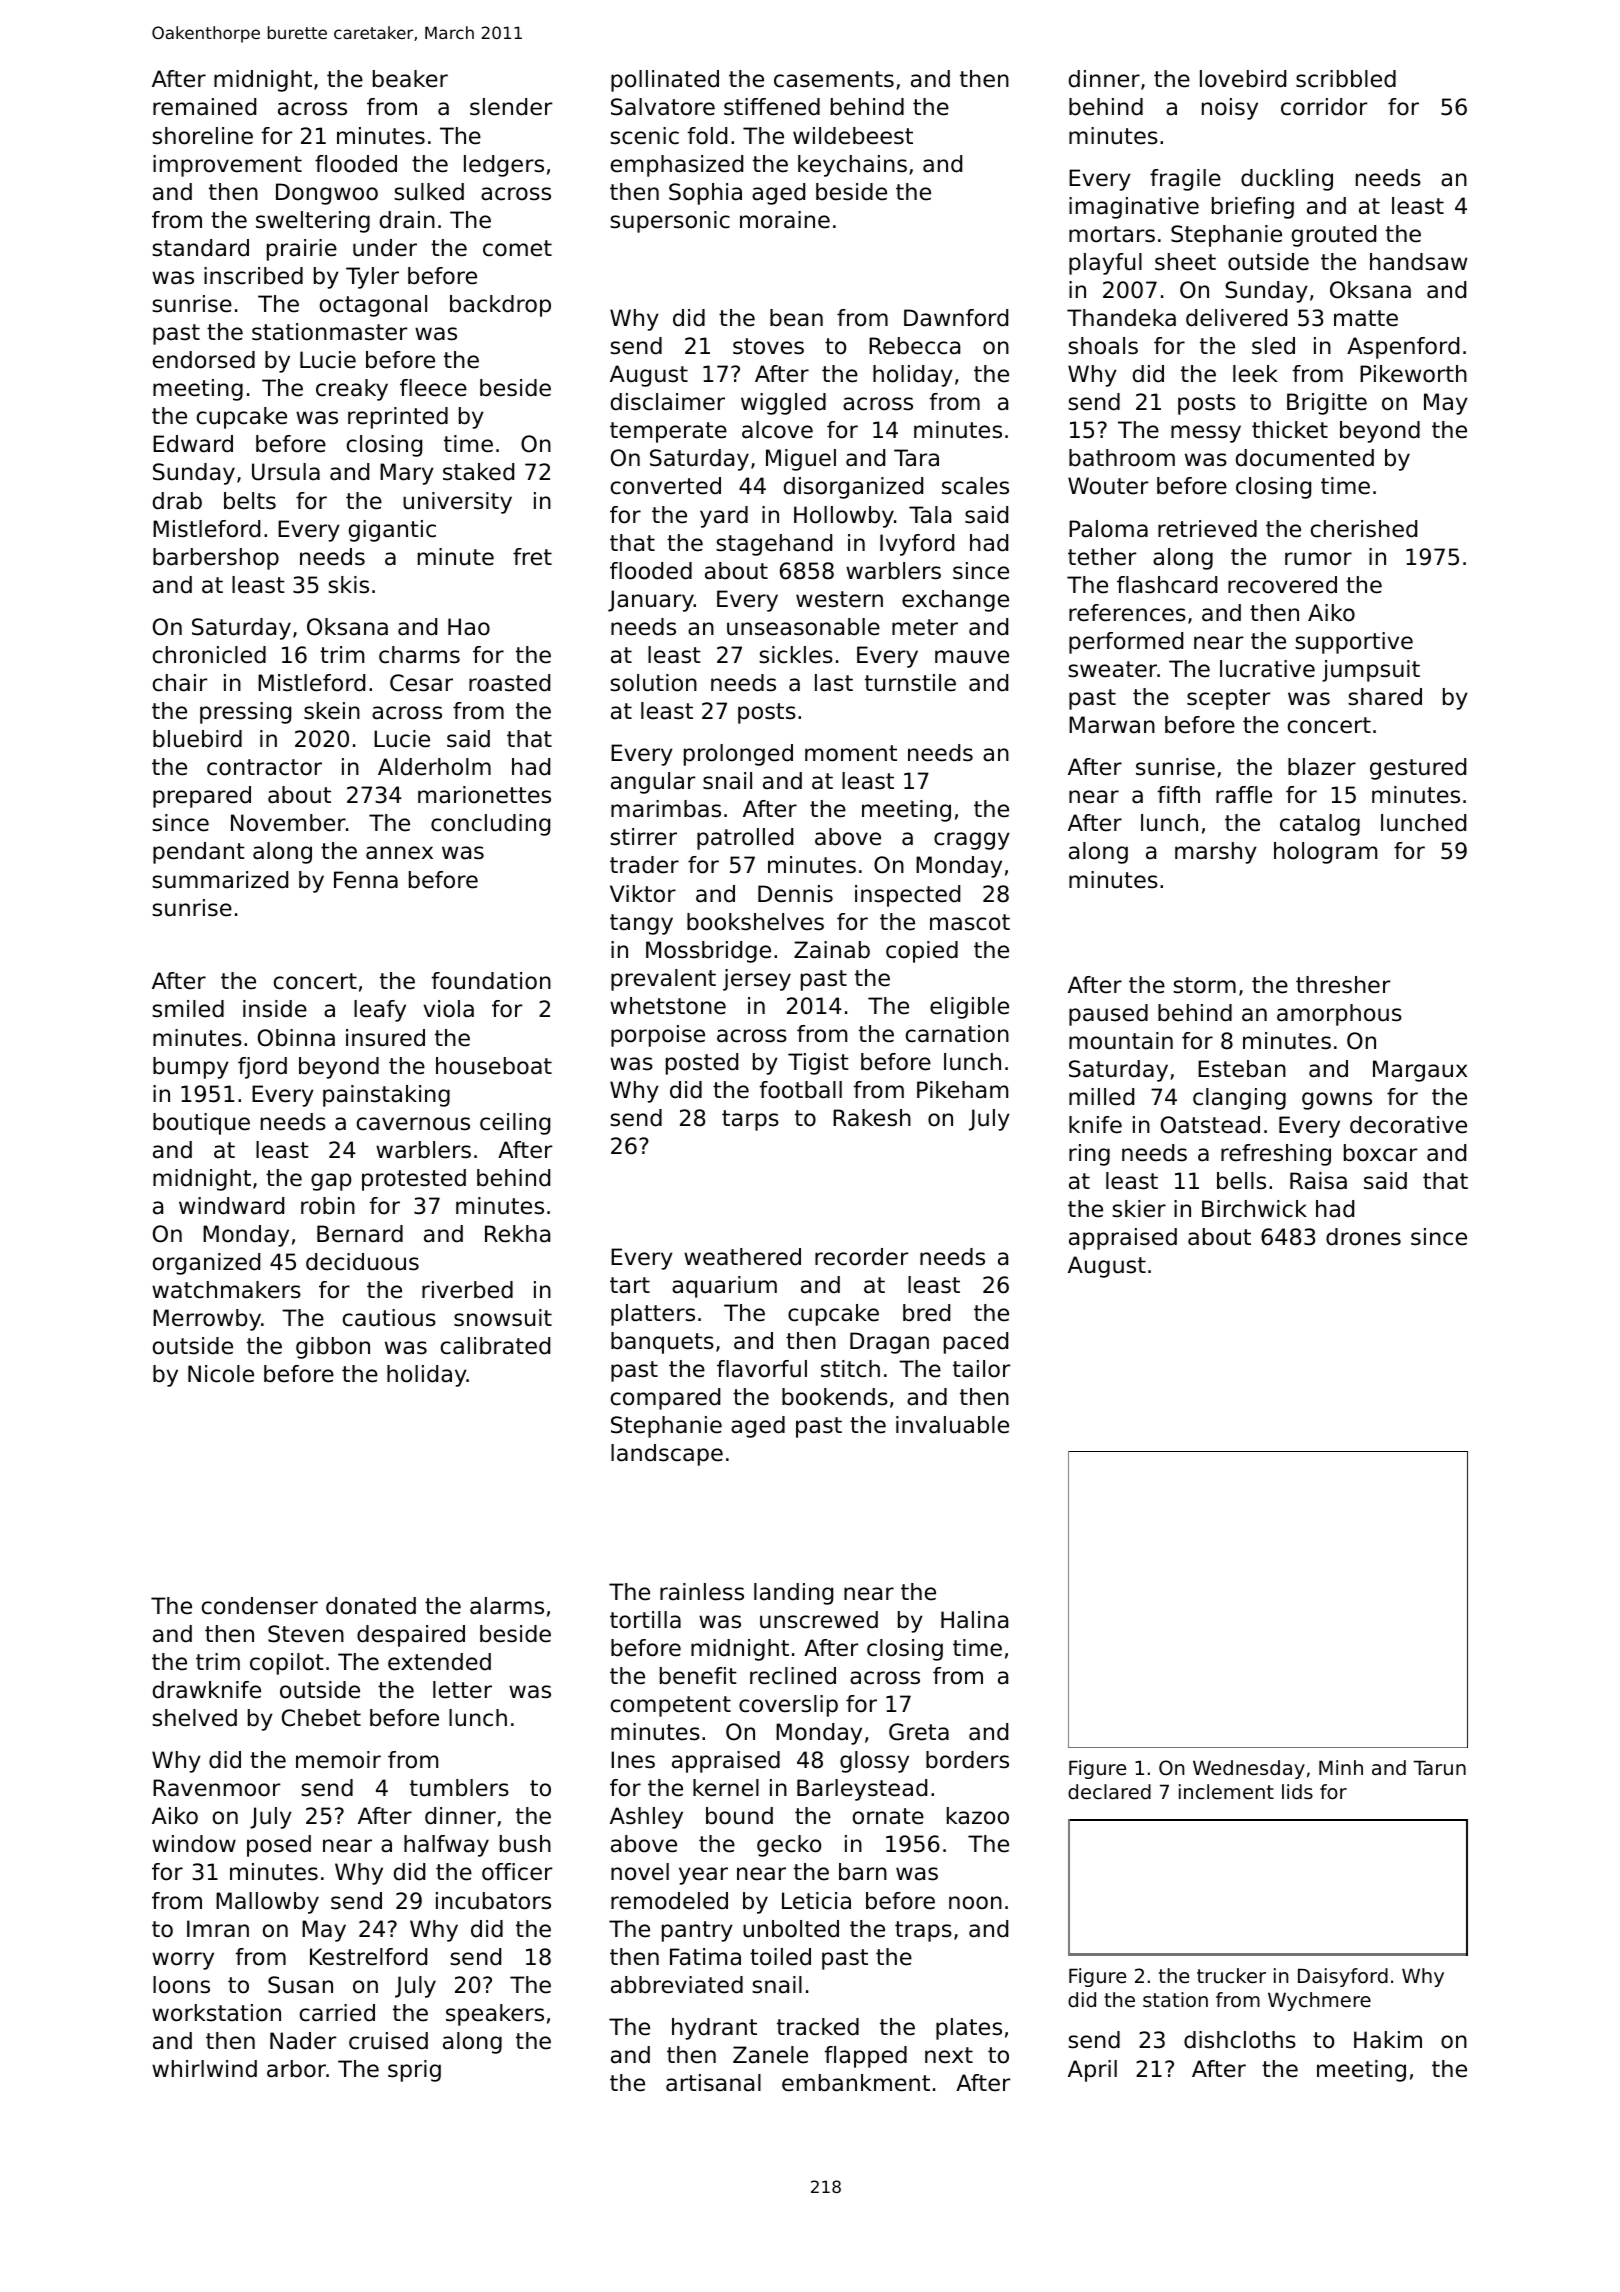  I want to click on drones, so click(1363, 1237).
